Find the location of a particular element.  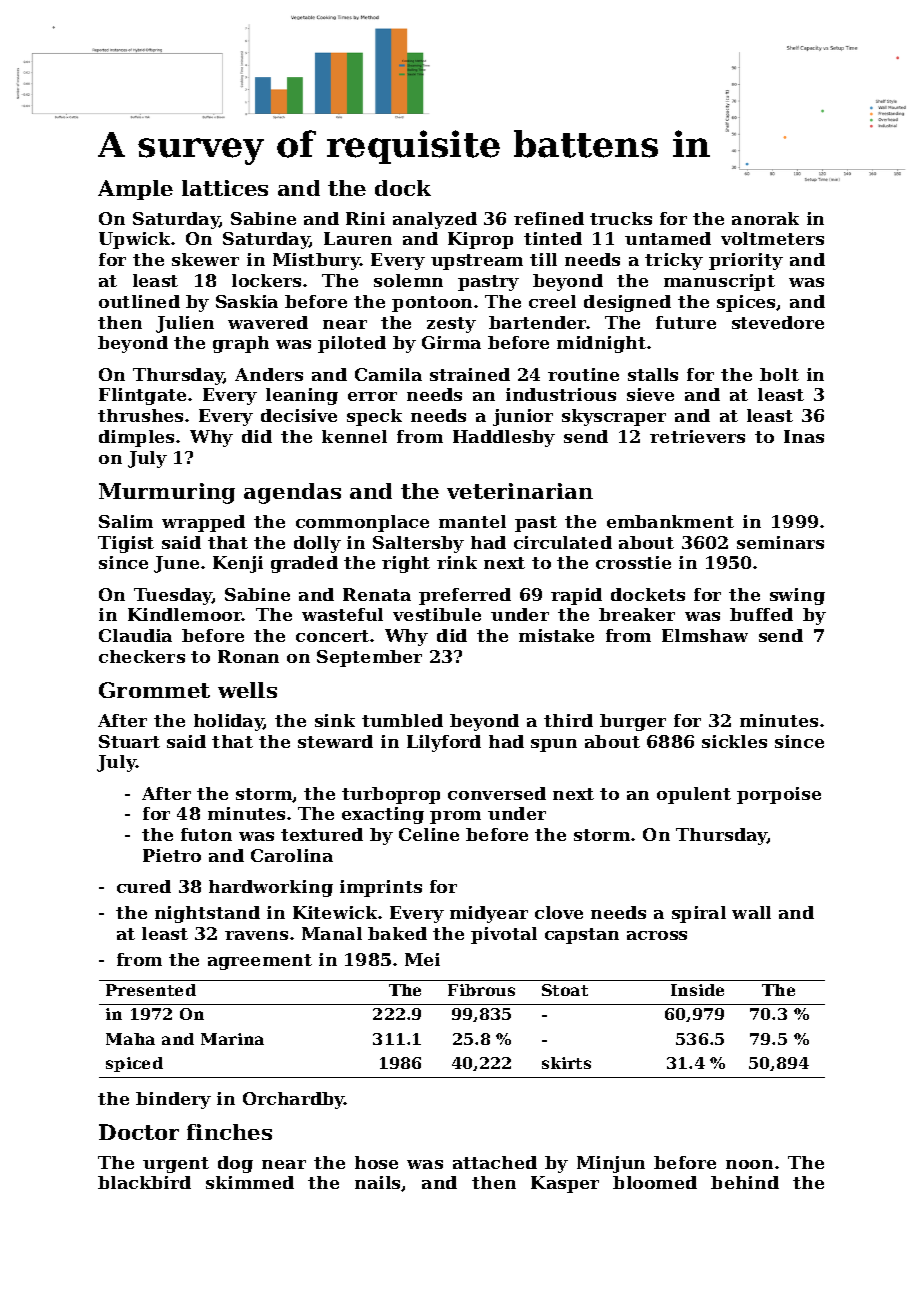

analyzed is located at coordinates (435, 220).
